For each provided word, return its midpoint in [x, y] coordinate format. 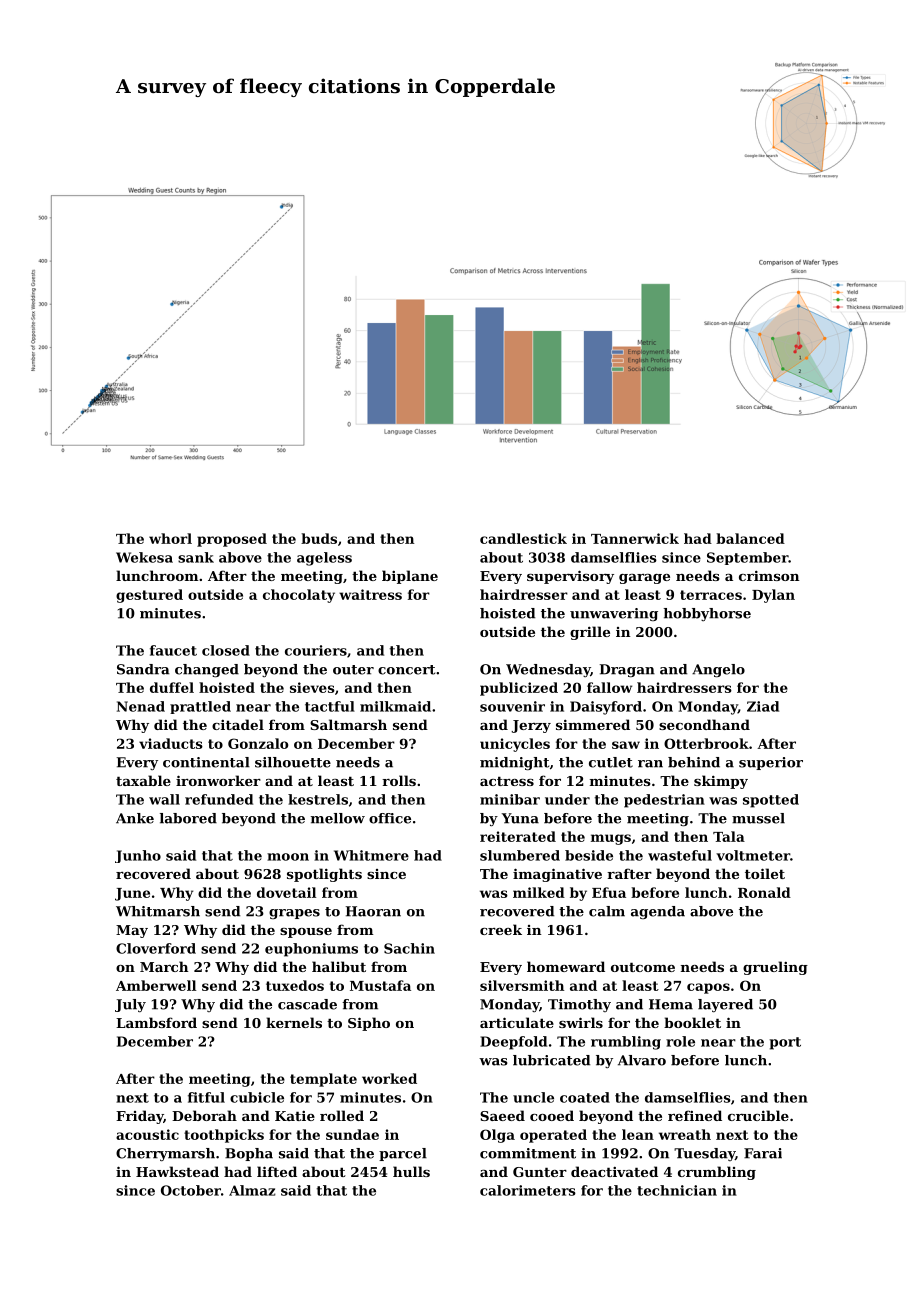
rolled [342, 1115]
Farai [763, 1153]
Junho [138, 856]
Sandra [143, 669]
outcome [643, 967]
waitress [370, 594]
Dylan [773, 596]
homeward [566, 966]
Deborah [204, 1115]
